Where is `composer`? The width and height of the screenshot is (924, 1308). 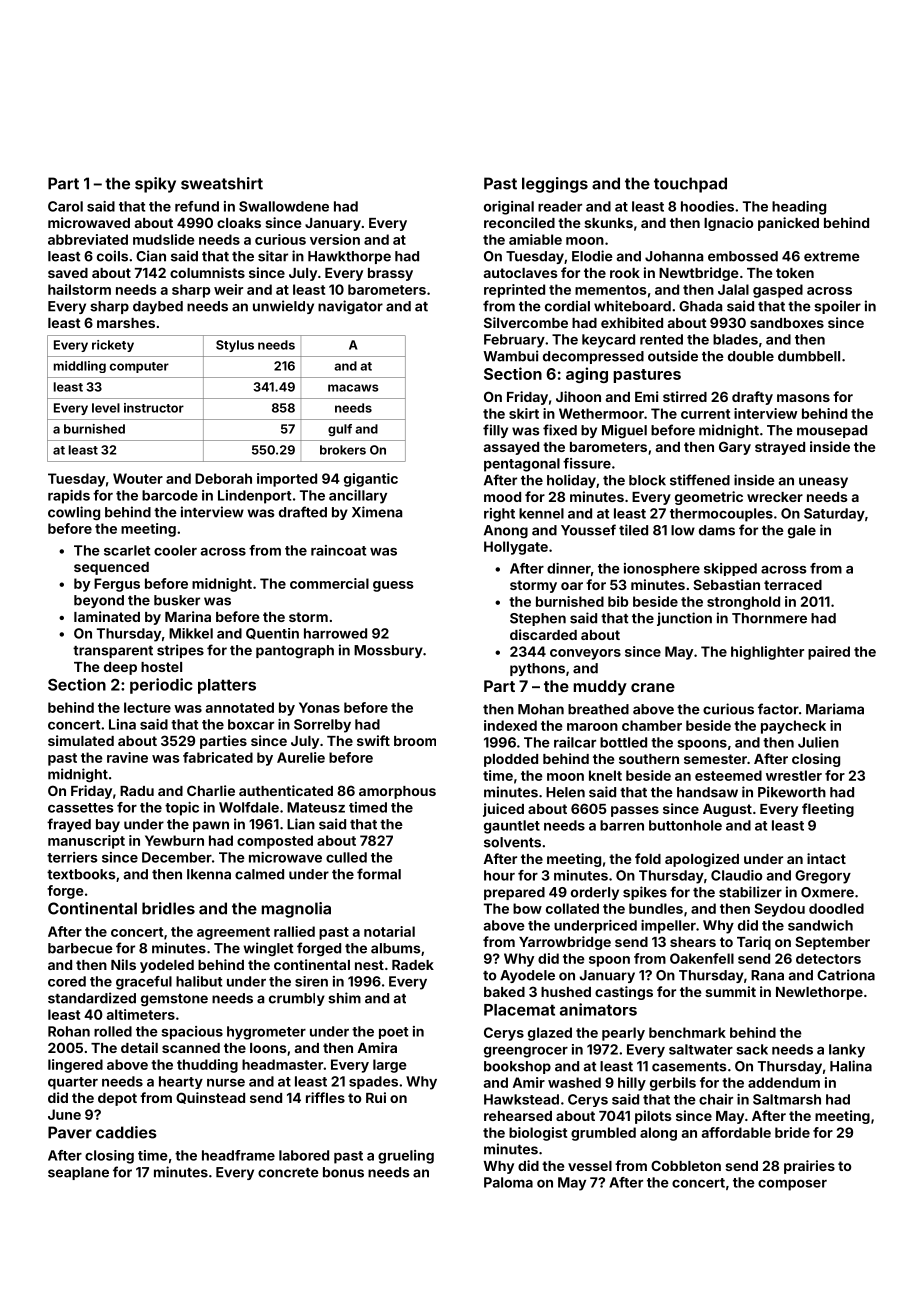 composer is located at coordinates (792, 1185).
